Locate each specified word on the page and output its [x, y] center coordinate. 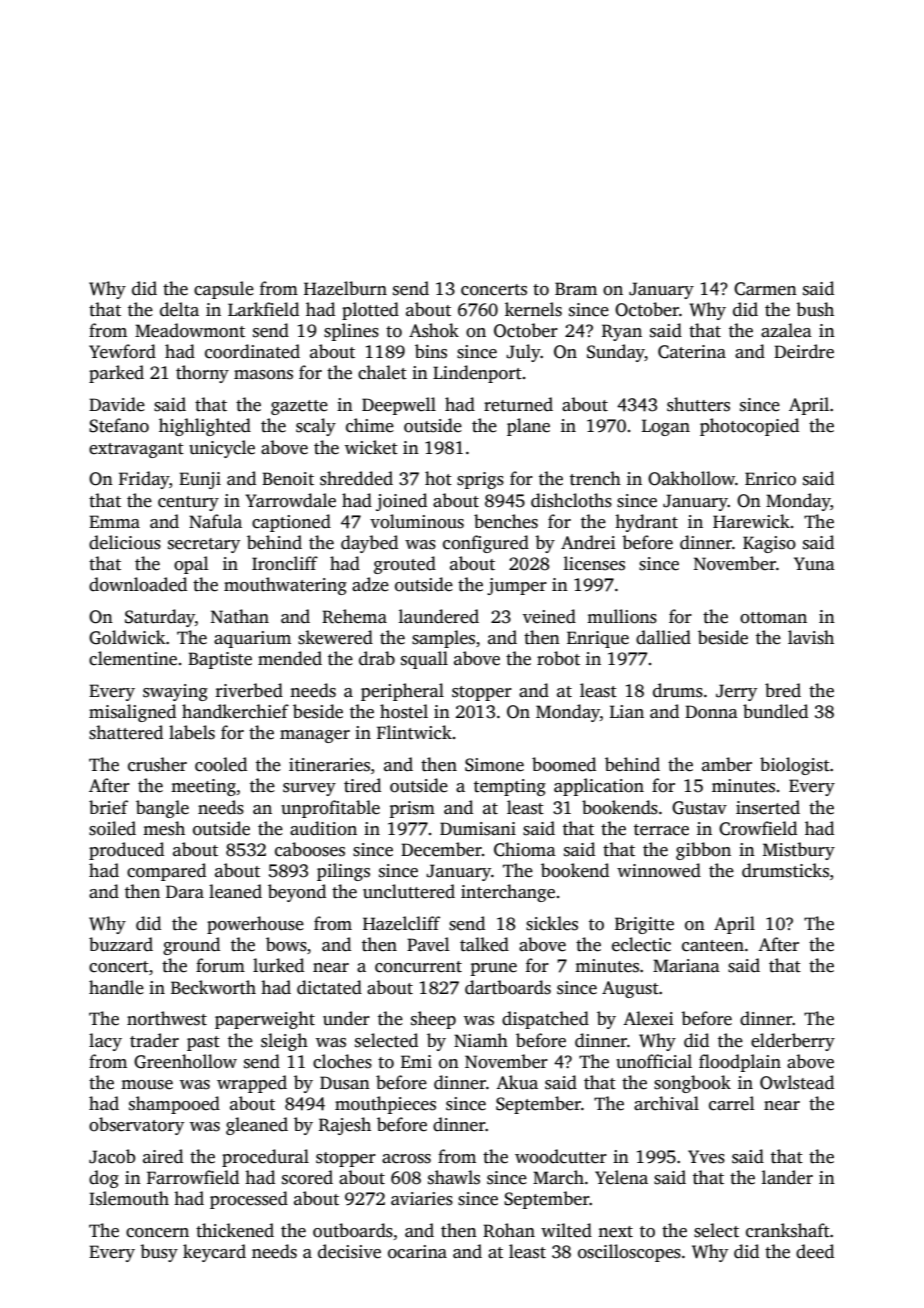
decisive [349, 1251]
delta [179, 309]
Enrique [598, 639]
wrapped [252, 1084]
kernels [533, 309]
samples [443, 639]
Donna [711, 712]
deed [815, 1251]
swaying [175, 692]
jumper [517, 586]
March [558, 1177]
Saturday [160, 618]
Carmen [765, 289]
